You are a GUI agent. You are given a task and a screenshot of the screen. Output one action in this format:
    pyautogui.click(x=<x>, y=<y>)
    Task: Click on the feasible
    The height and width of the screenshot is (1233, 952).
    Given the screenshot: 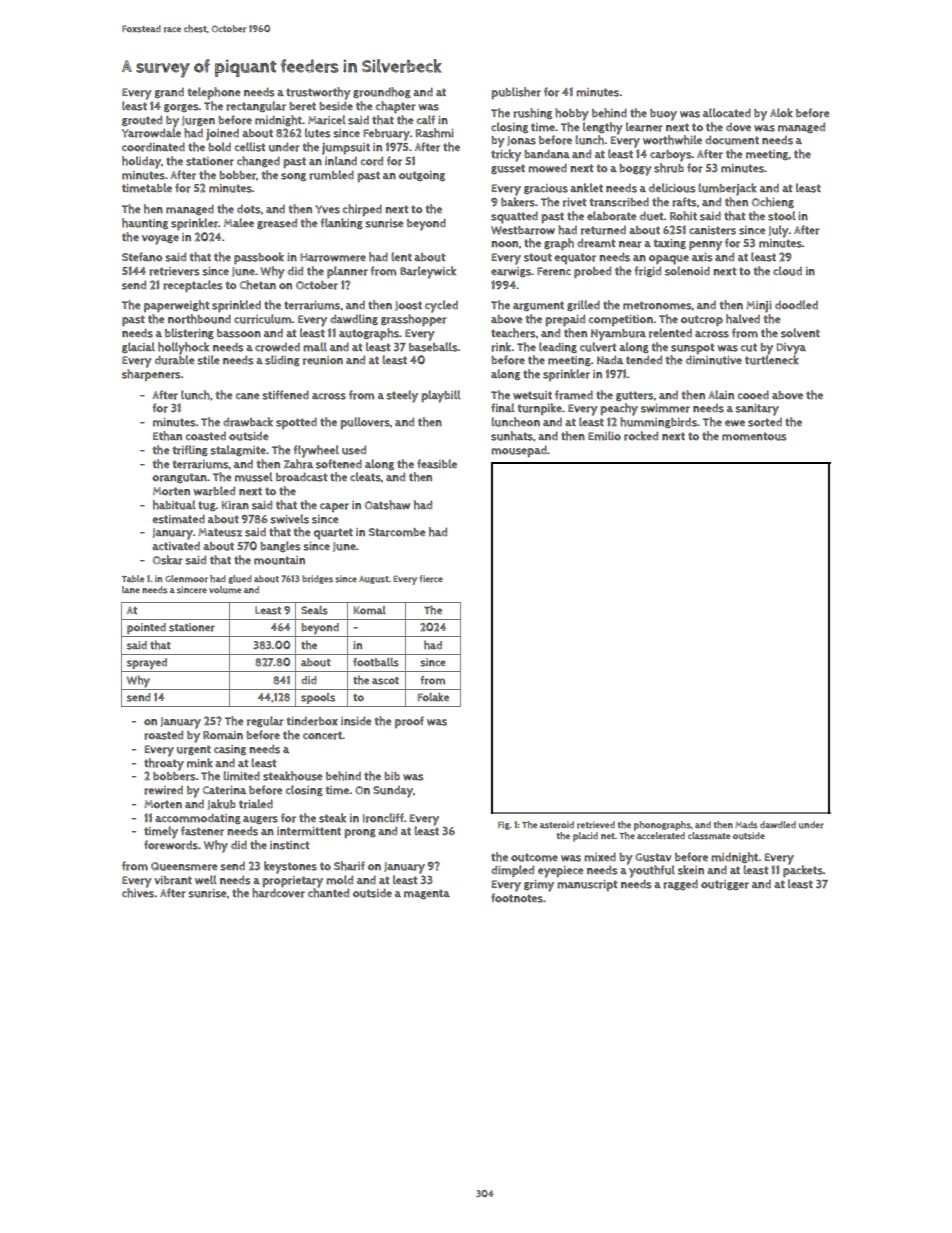 What is the action you would take?
    pyautogui.click(x=437, y=464)
